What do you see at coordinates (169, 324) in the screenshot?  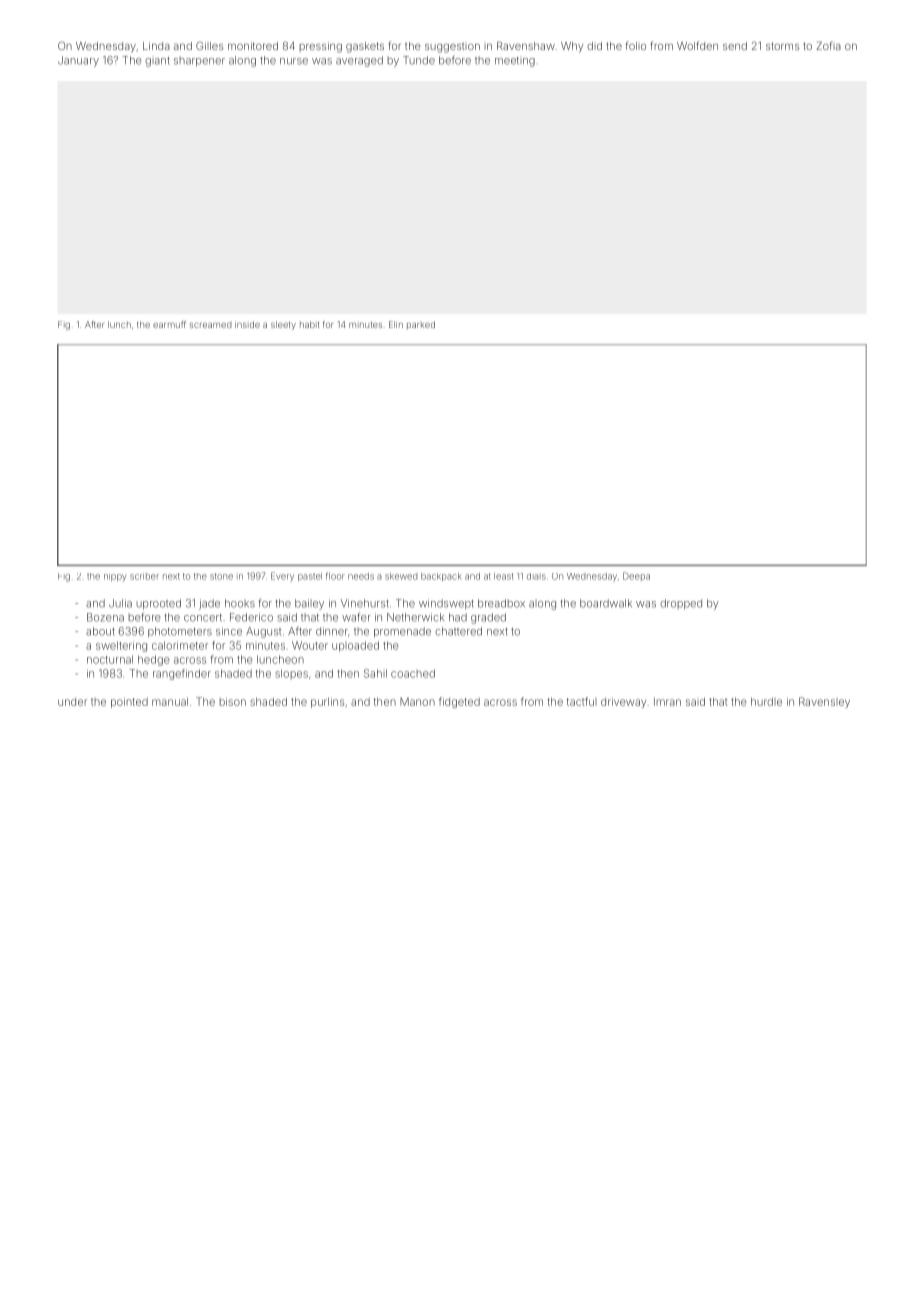 I see `earmuff` at bounding box center [169, 324].
